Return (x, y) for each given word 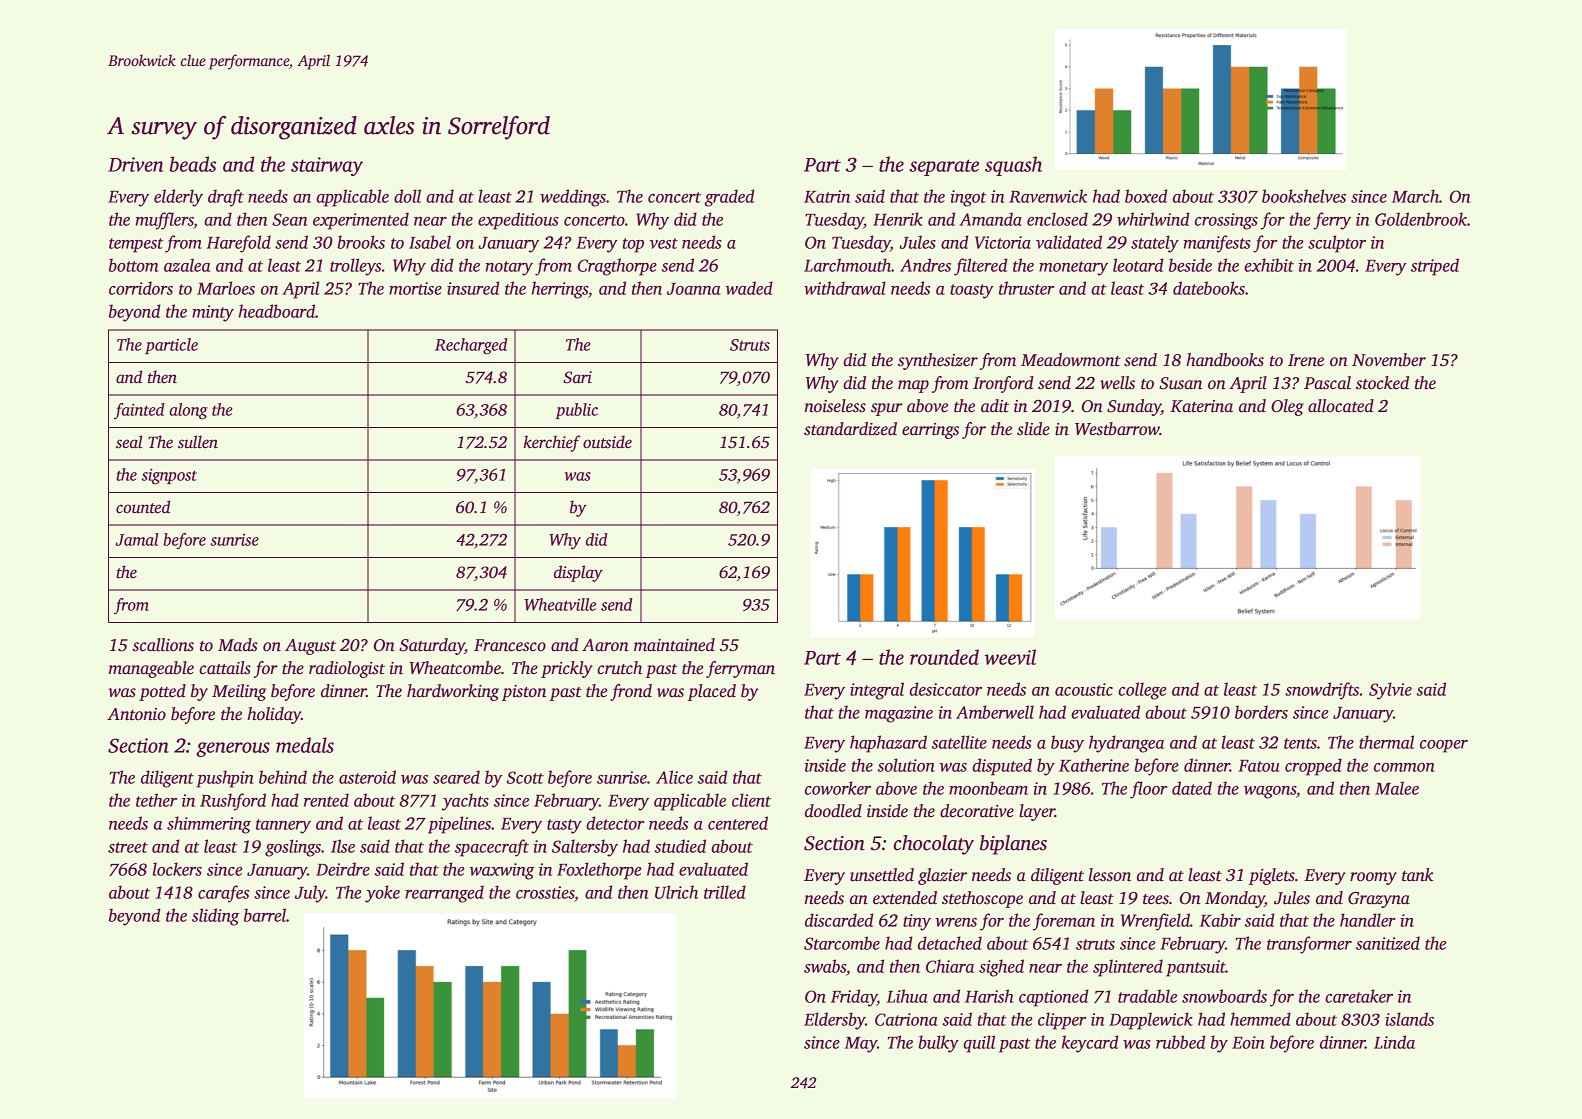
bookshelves (1304, 196)
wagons (1270, 792)
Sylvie (1390, 691)
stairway (327, 166)
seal (129, 442)
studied (680, 846)
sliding (215, 917)
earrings (930, 431)
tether (156, 800)
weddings (573, 198)
